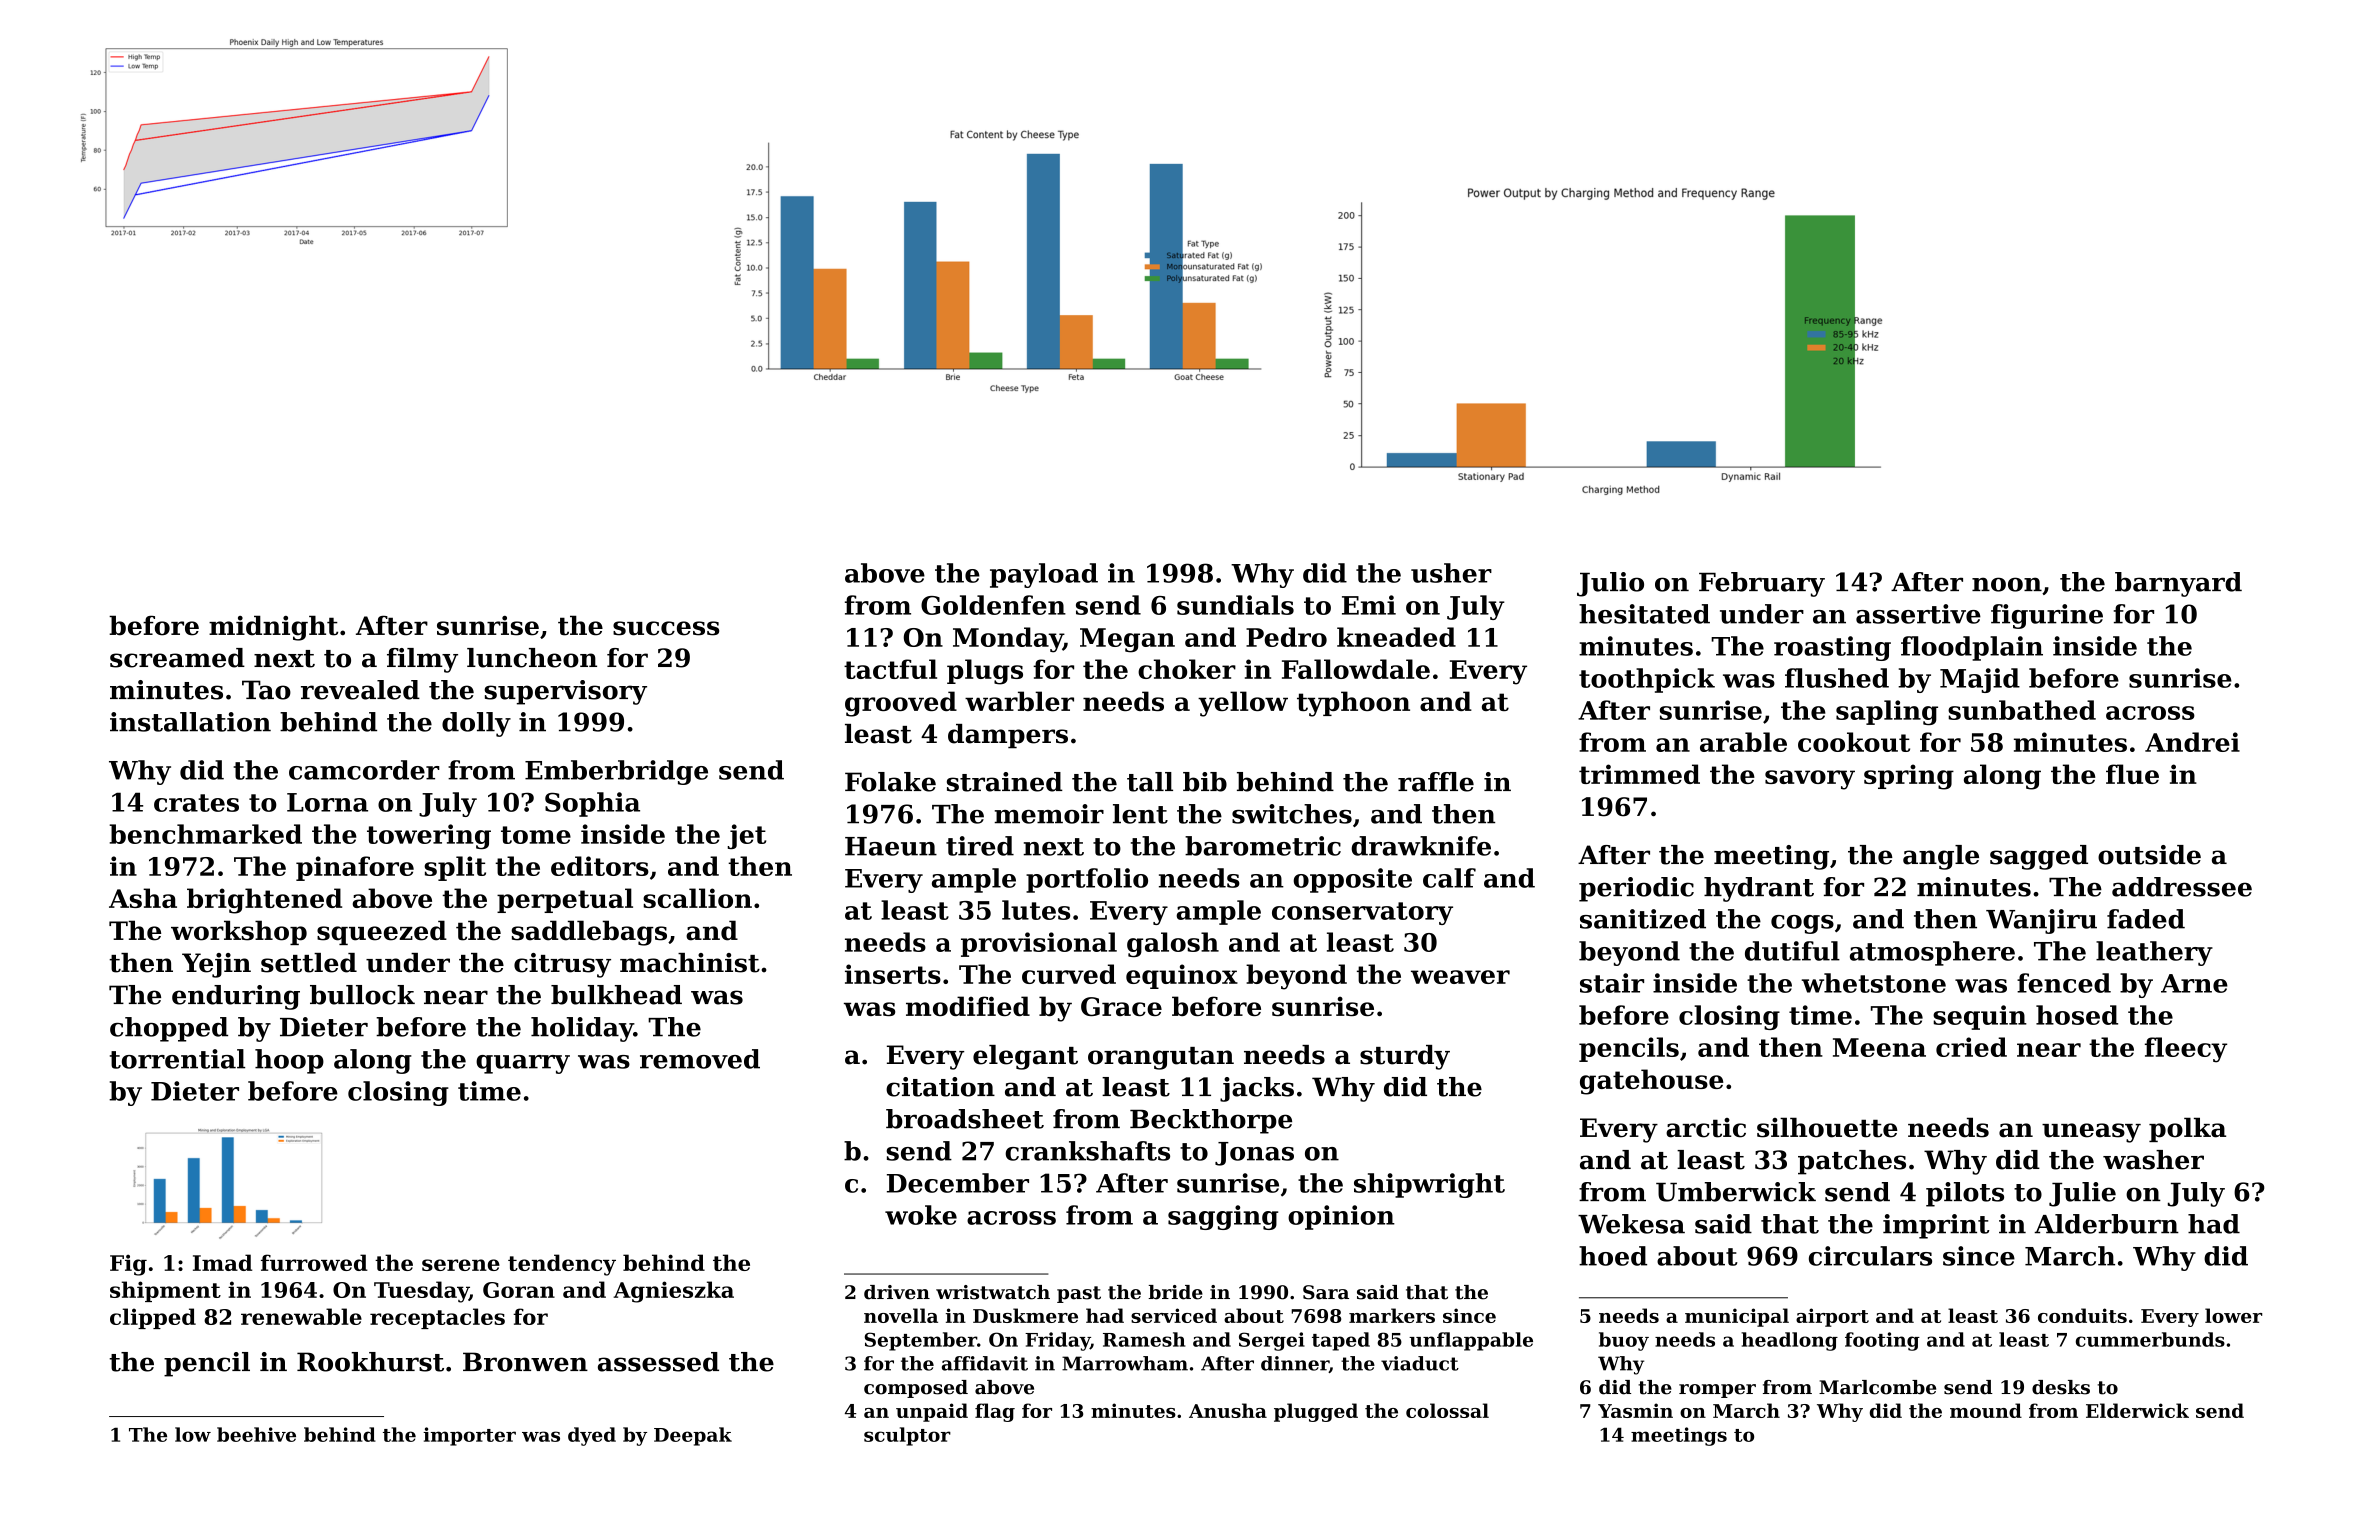  I want to click on weaver, so click(1460, 977).
